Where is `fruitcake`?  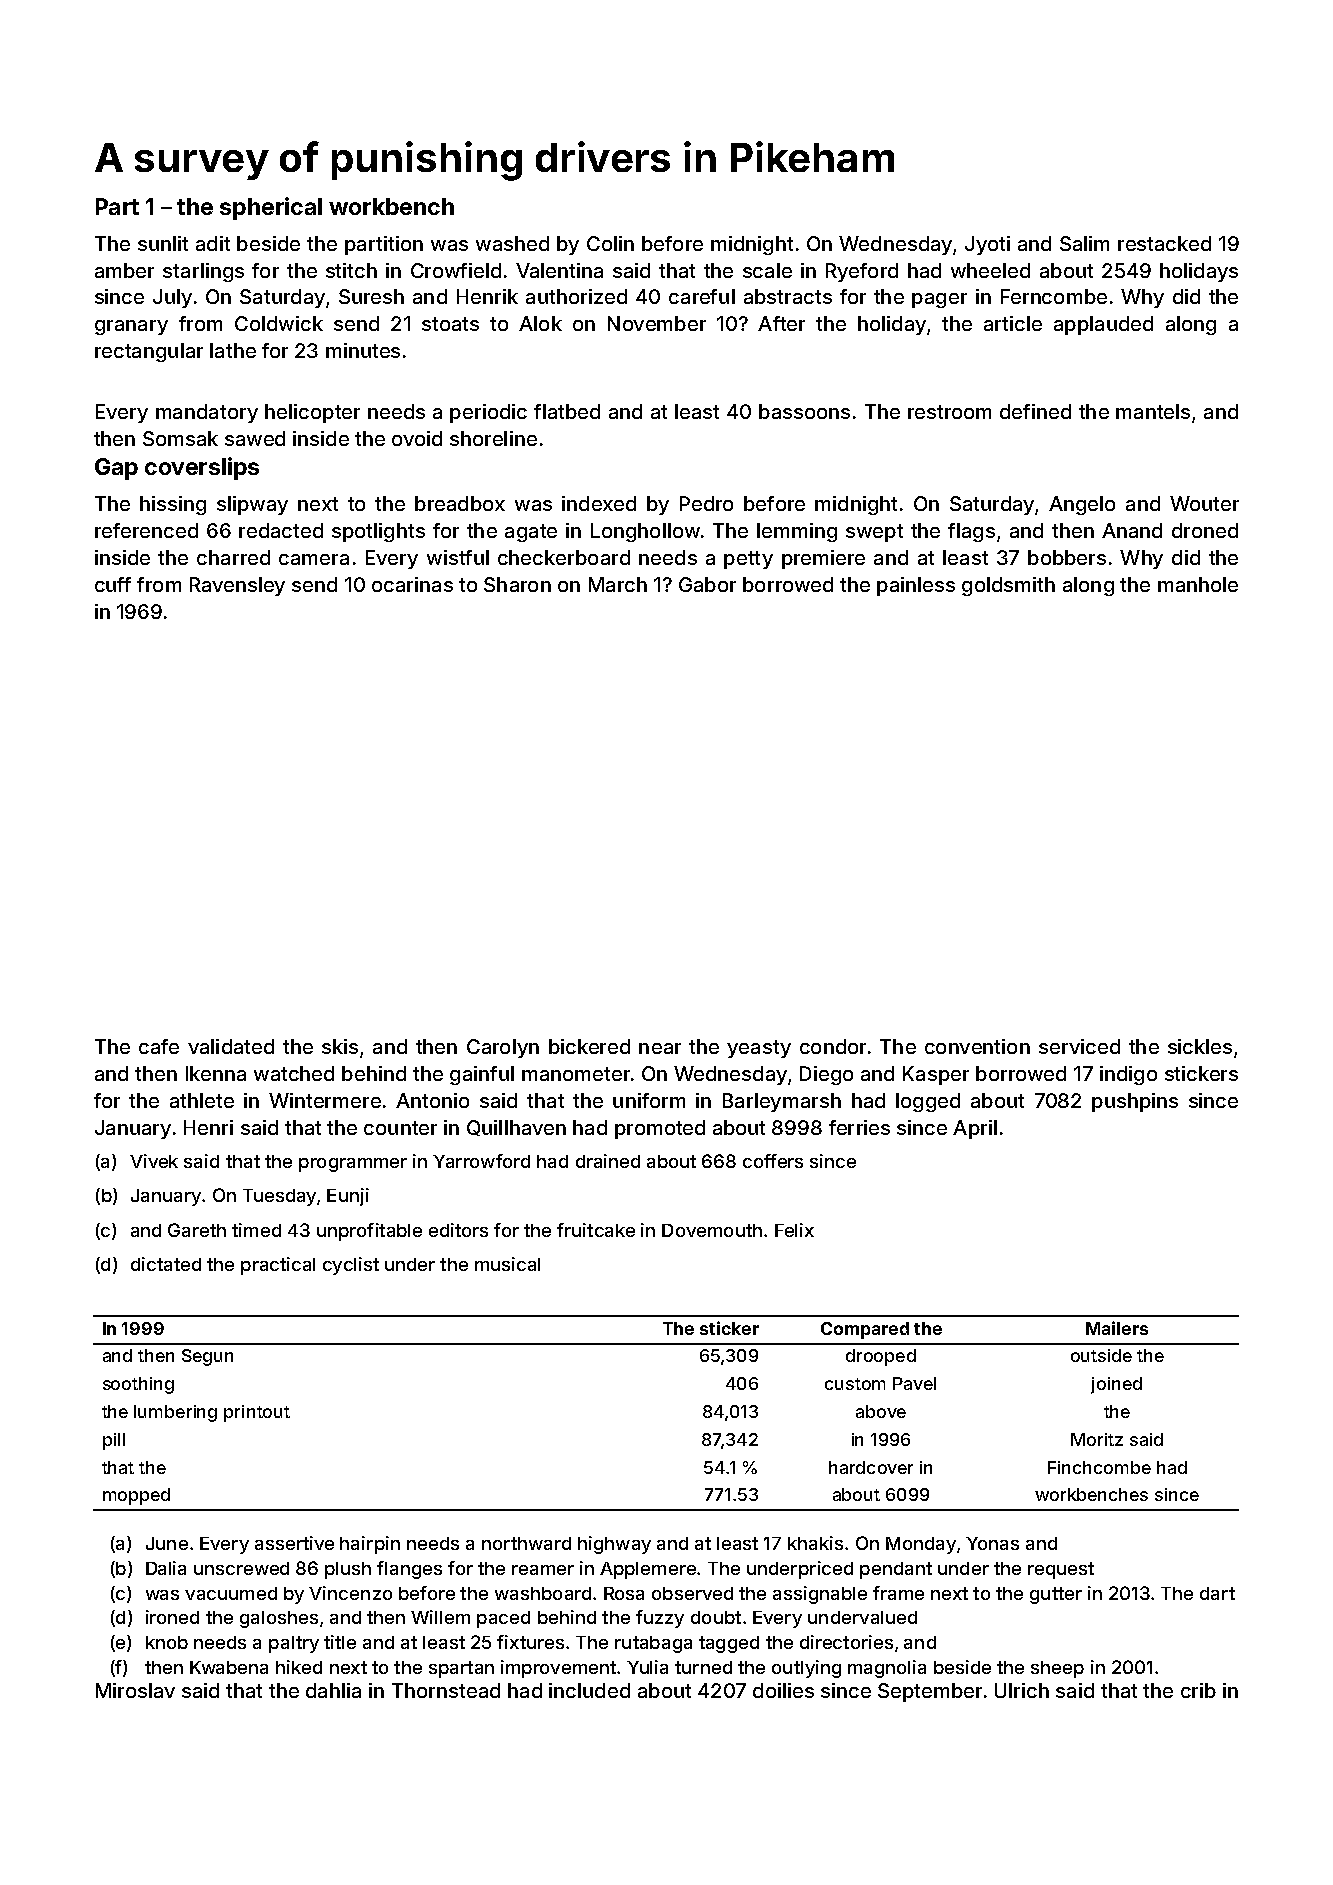 fruitcake is located at coordinates (596, 1230).
